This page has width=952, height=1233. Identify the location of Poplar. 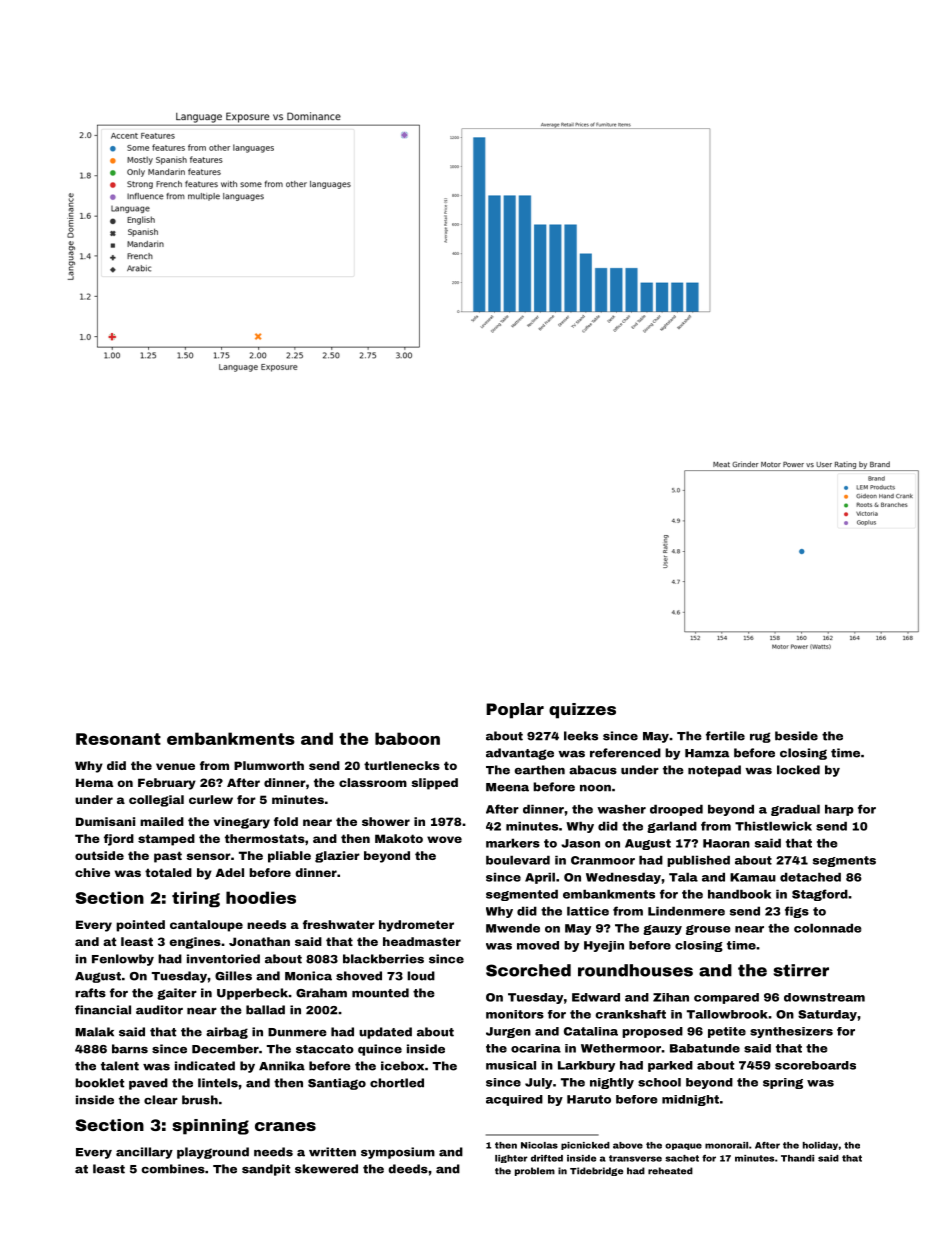
(515, 711).
